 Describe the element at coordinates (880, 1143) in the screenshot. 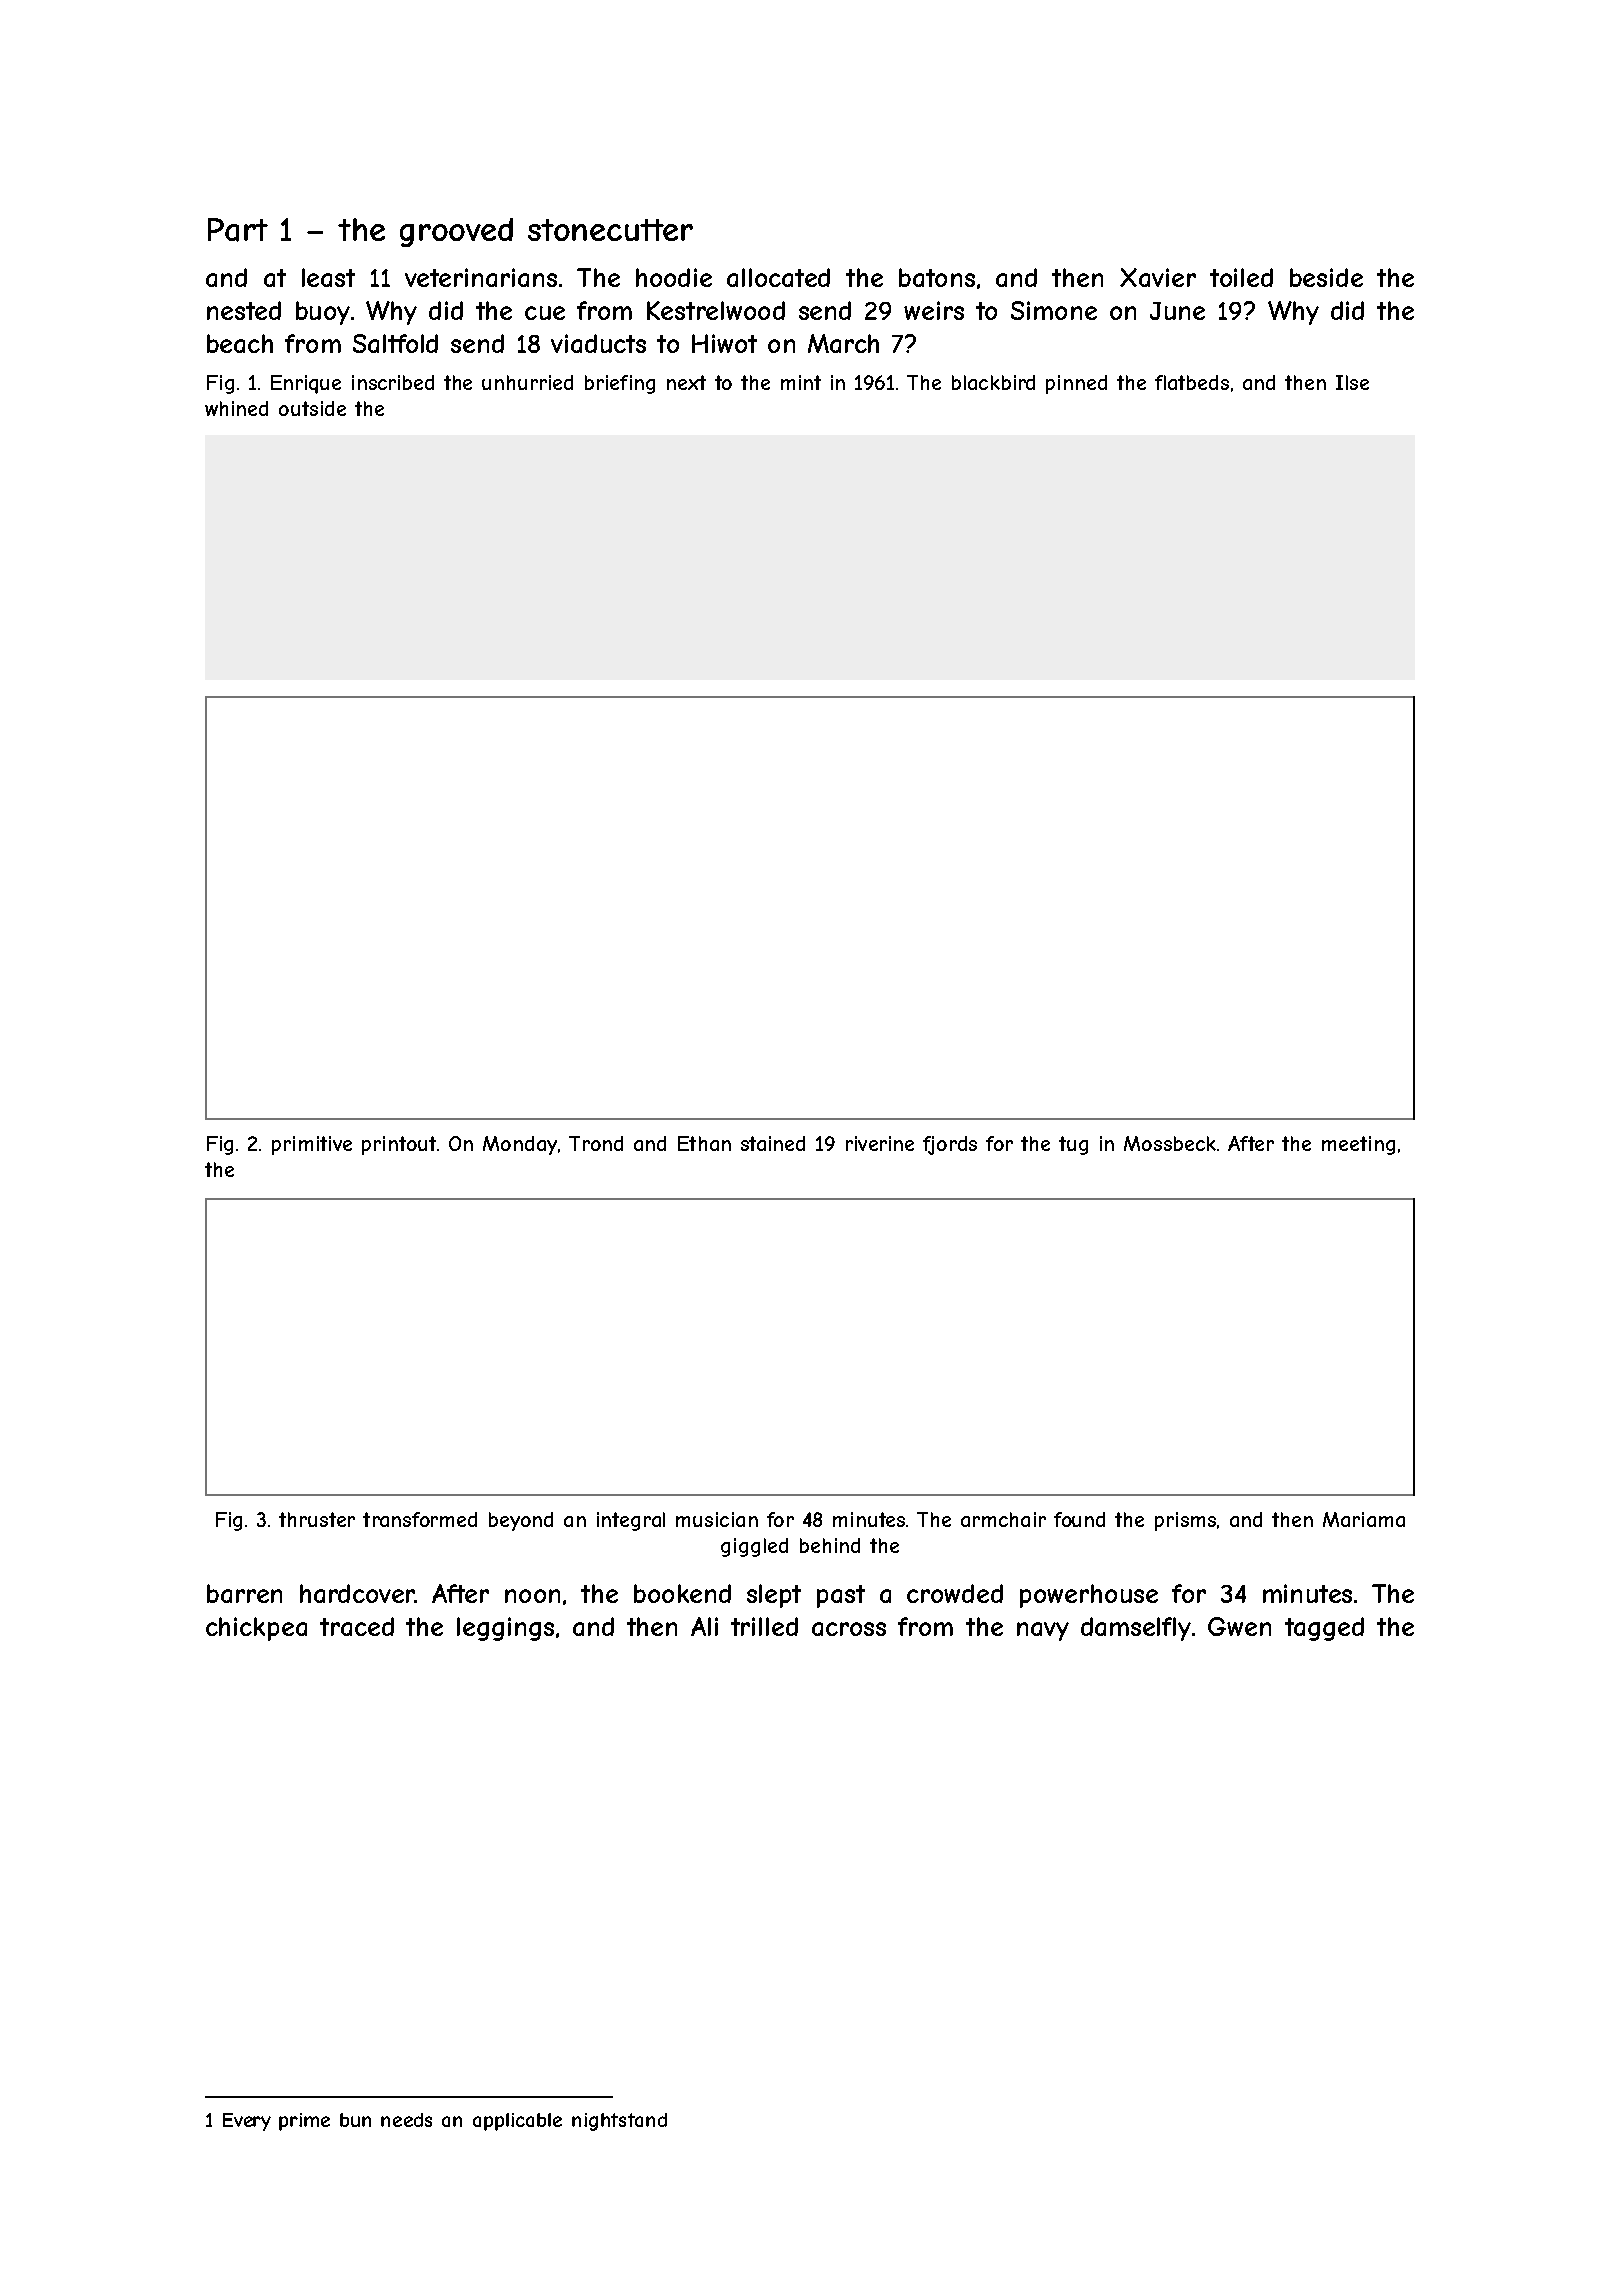

I see `riverine` at that location.
